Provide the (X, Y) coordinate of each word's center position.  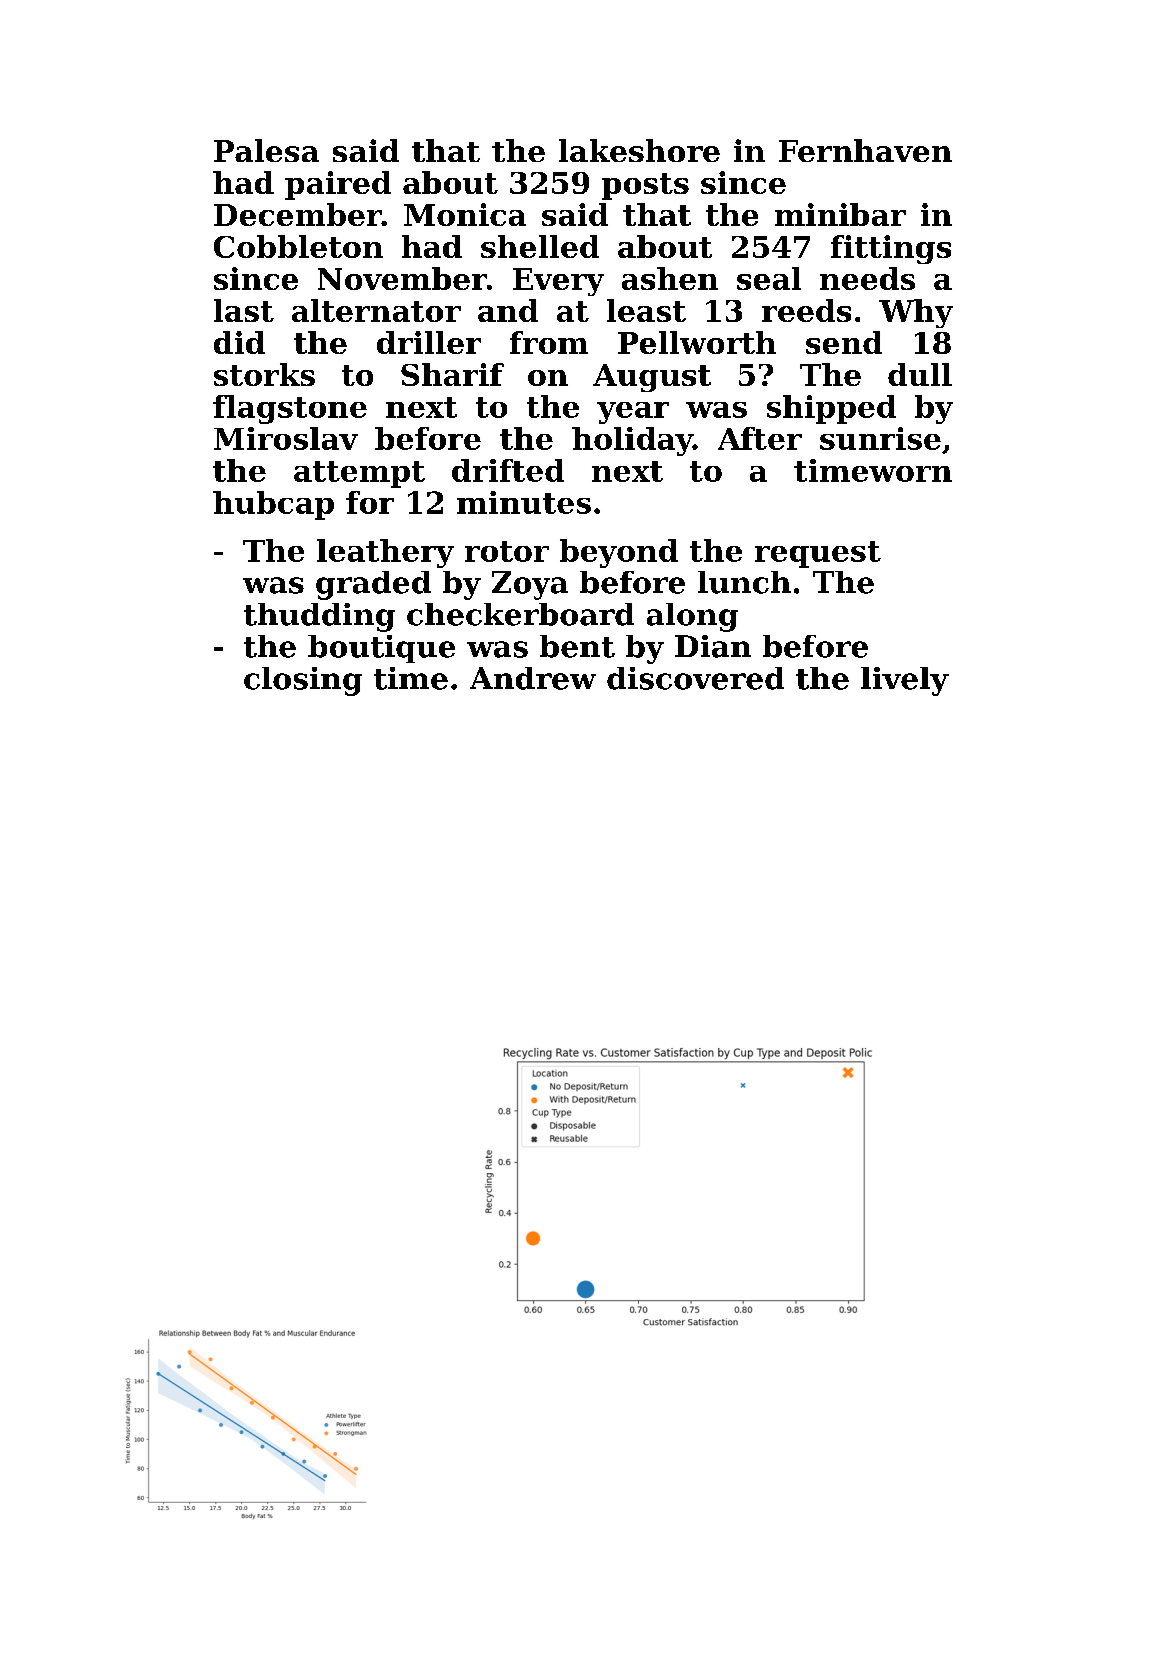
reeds (806, 310)
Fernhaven (865, 150)
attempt (359, 474)
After (760, 438)
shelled (540, 246)
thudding (319, 617)
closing (303, 681)
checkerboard (520, 614)
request (818, 554)
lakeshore (639, 150)
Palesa (266, 150)
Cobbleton (298, 246)
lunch (744, 582)
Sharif (452, 374)
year (633, 413)
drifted (508, 470)
